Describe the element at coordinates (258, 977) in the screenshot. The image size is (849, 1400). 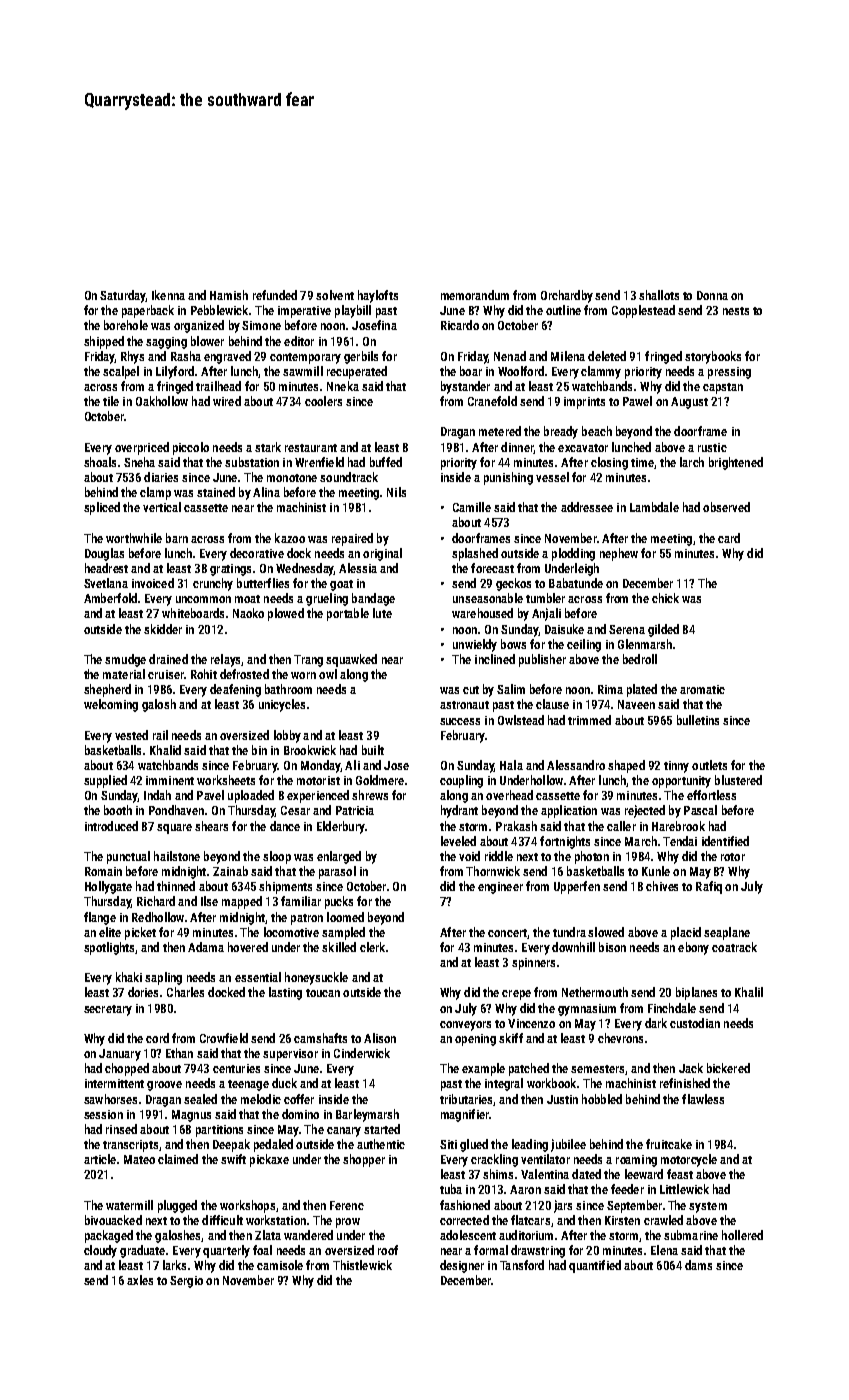
I see `essential` at that location.
